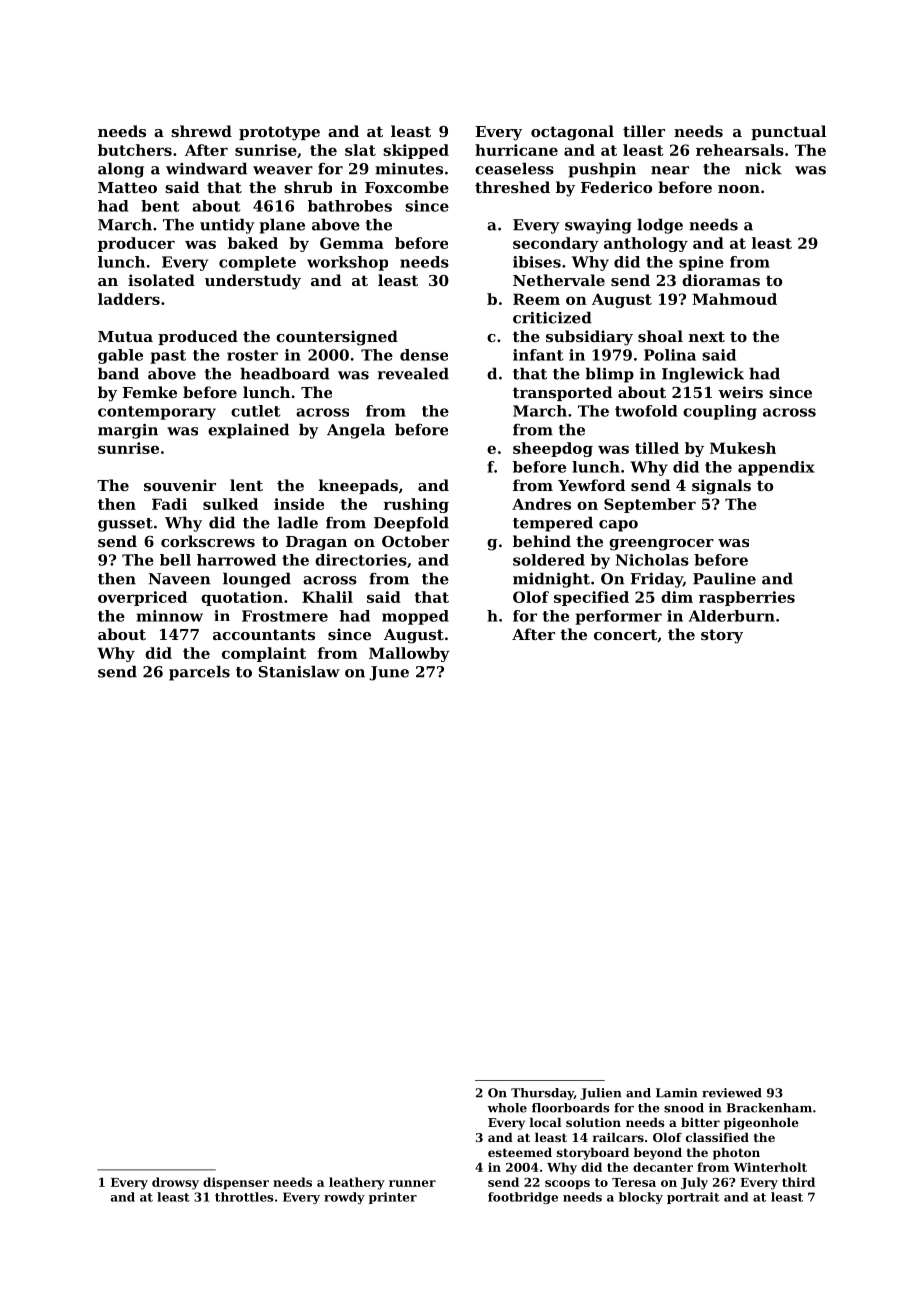 Image resolution: width=924 pixels, height=1308 pixels. Describe the element at coordinates (572, 133) in the document. I see `octagonal` at that location.
